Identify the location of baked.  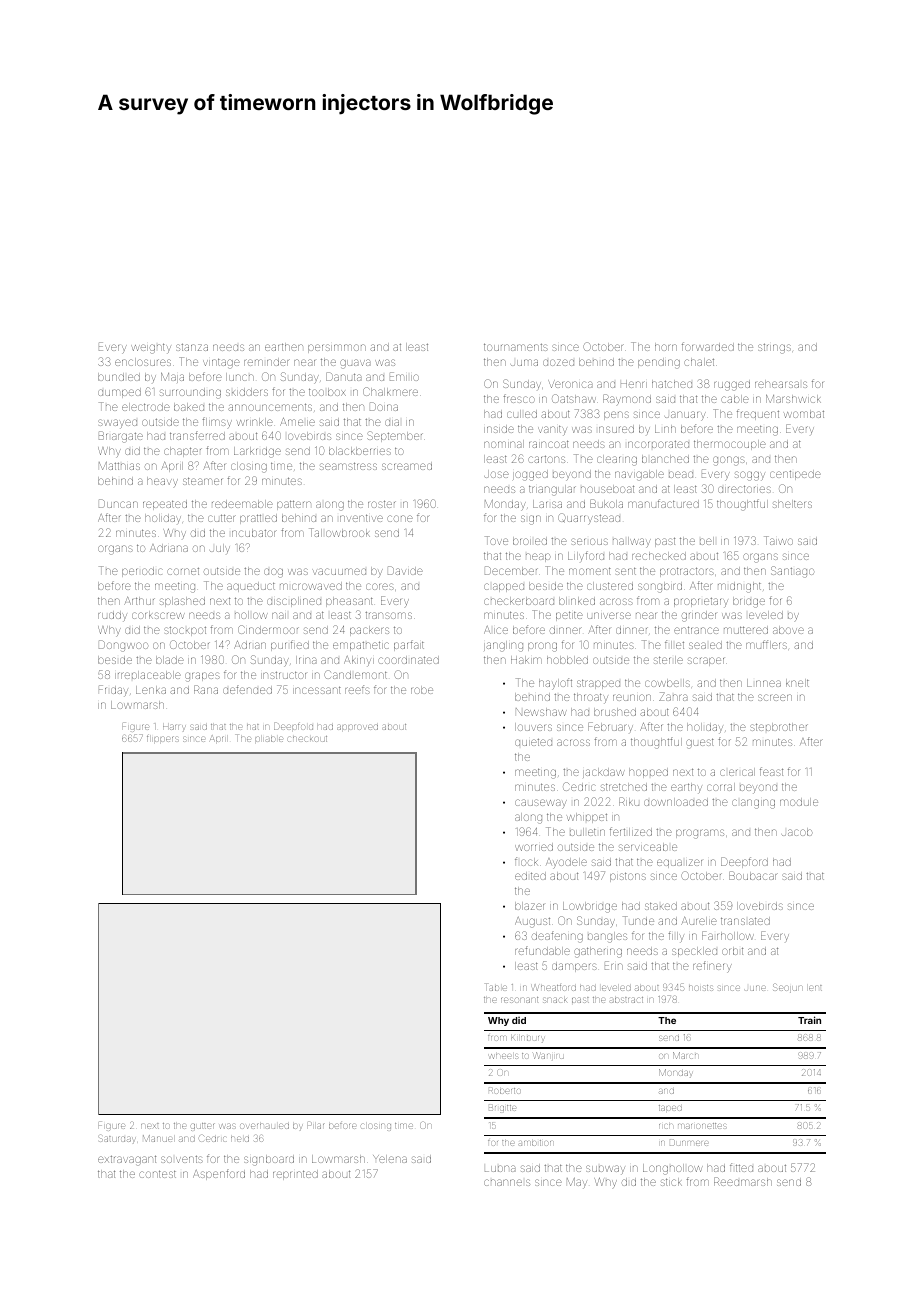
(189, 407).
